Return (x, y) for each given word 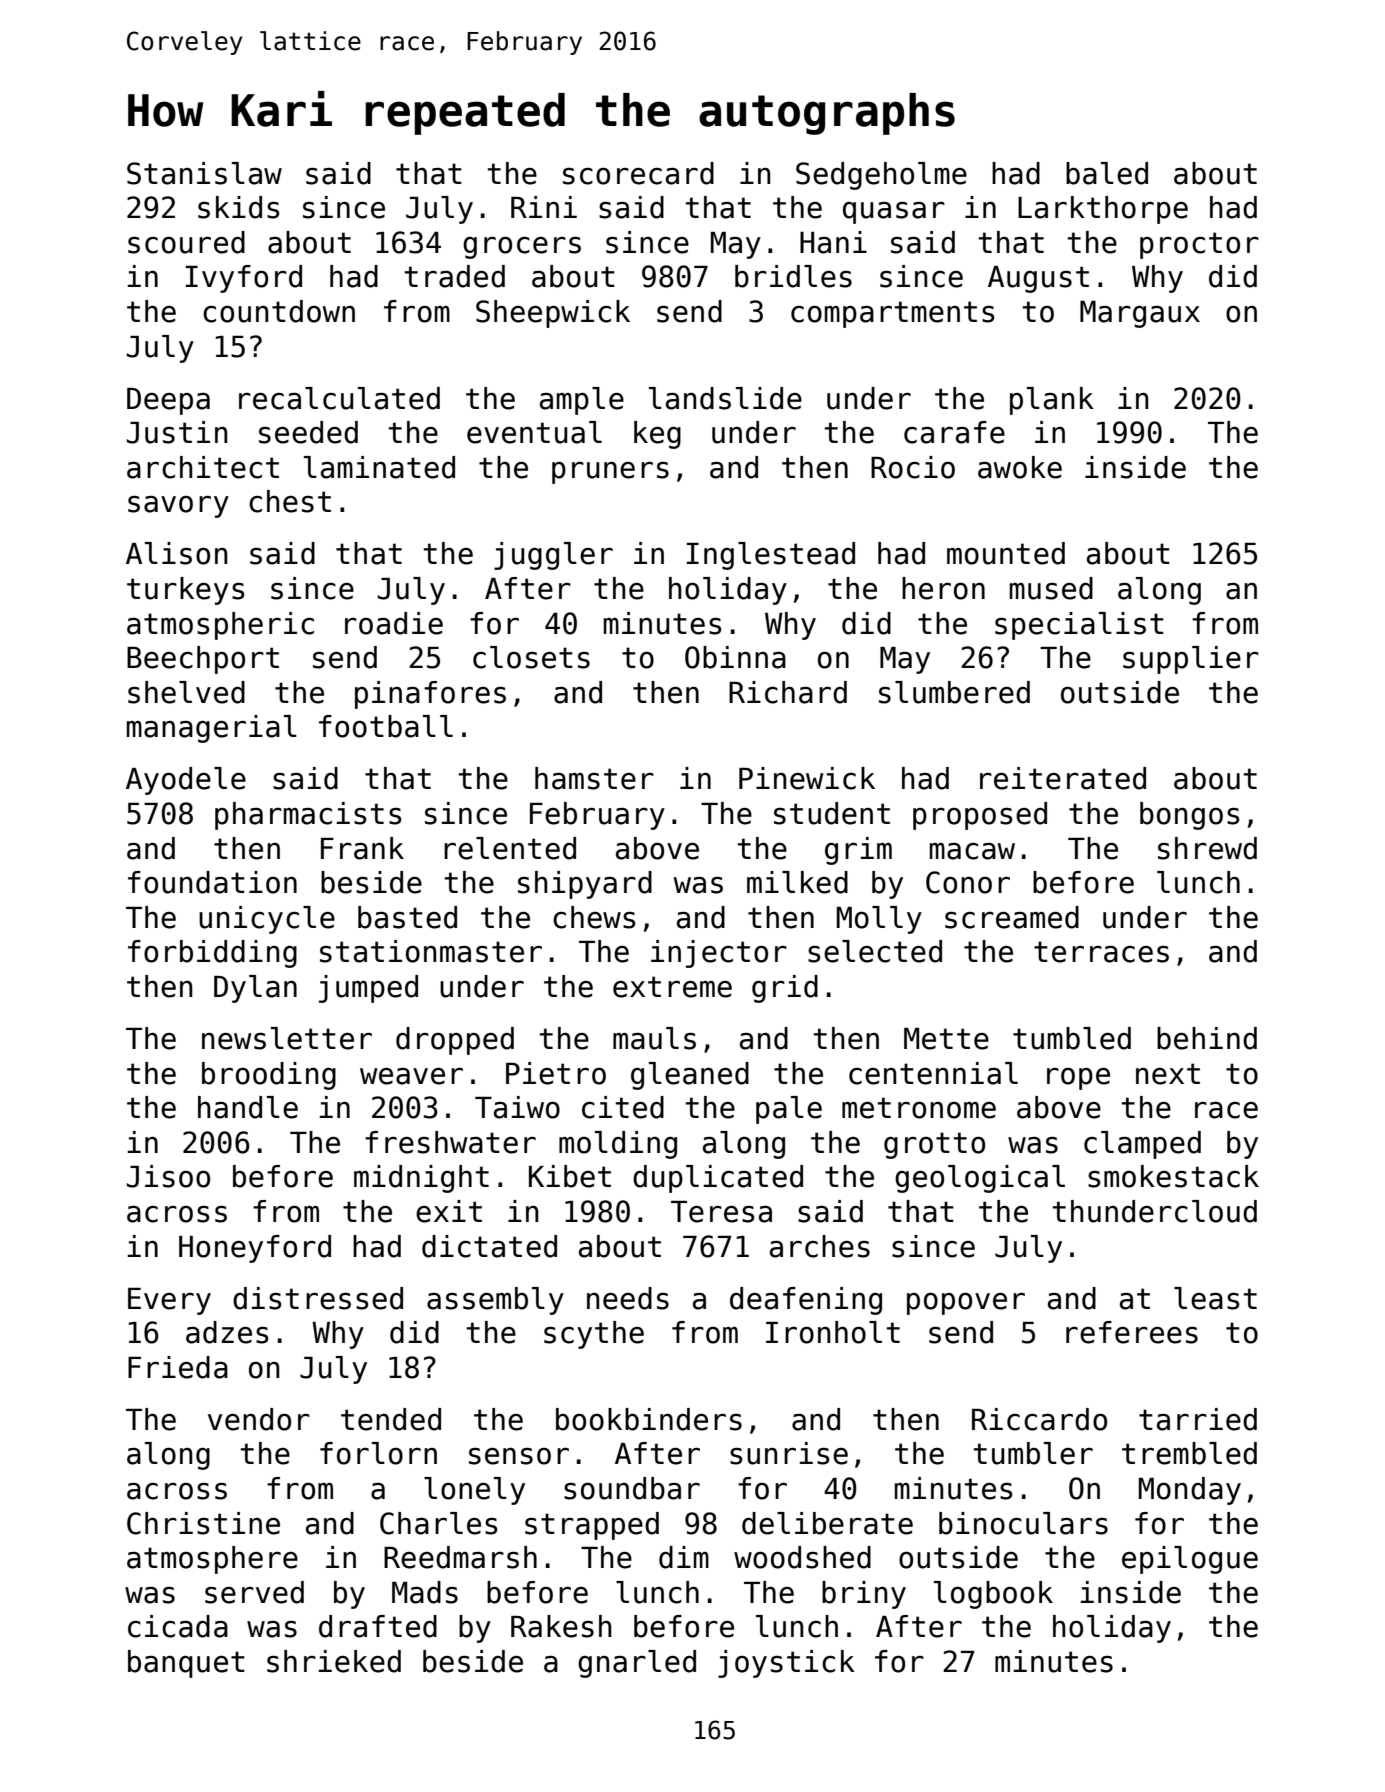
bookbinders (649, 1419)
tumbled (1072, 1038)
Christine (203, 1523)
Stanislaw (204, 173)
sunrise (789, 1453)
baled (1107, 173)
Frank (362, 848)
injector (719, 954)
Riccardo (1039, 1419)
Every (169, 1301)
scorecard (638, 173)
